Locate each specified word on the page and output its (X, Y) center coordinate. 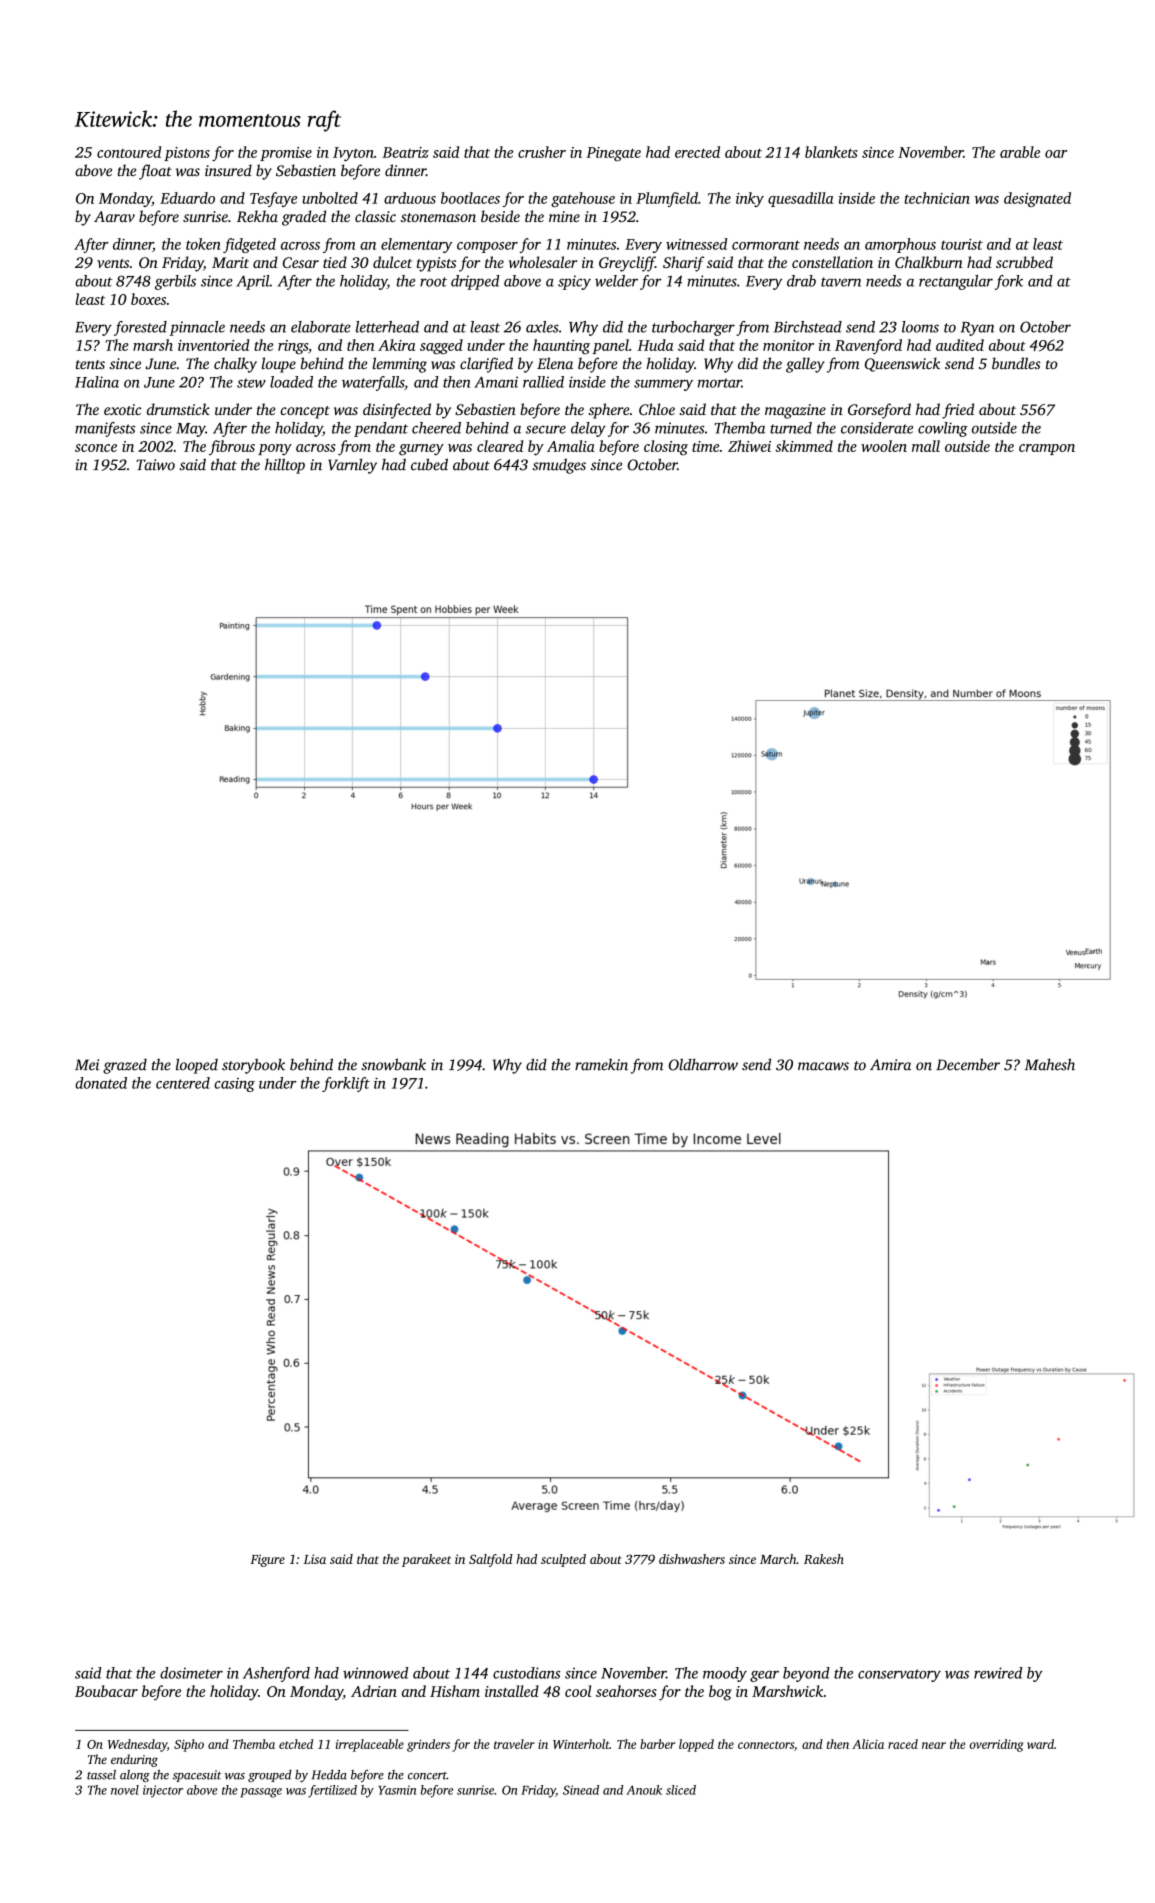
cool (578, 1691)
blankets (831, 152)
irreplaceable (370, 1745)
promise (286, 154)
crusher (542, 152)
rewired (998, 1673)
